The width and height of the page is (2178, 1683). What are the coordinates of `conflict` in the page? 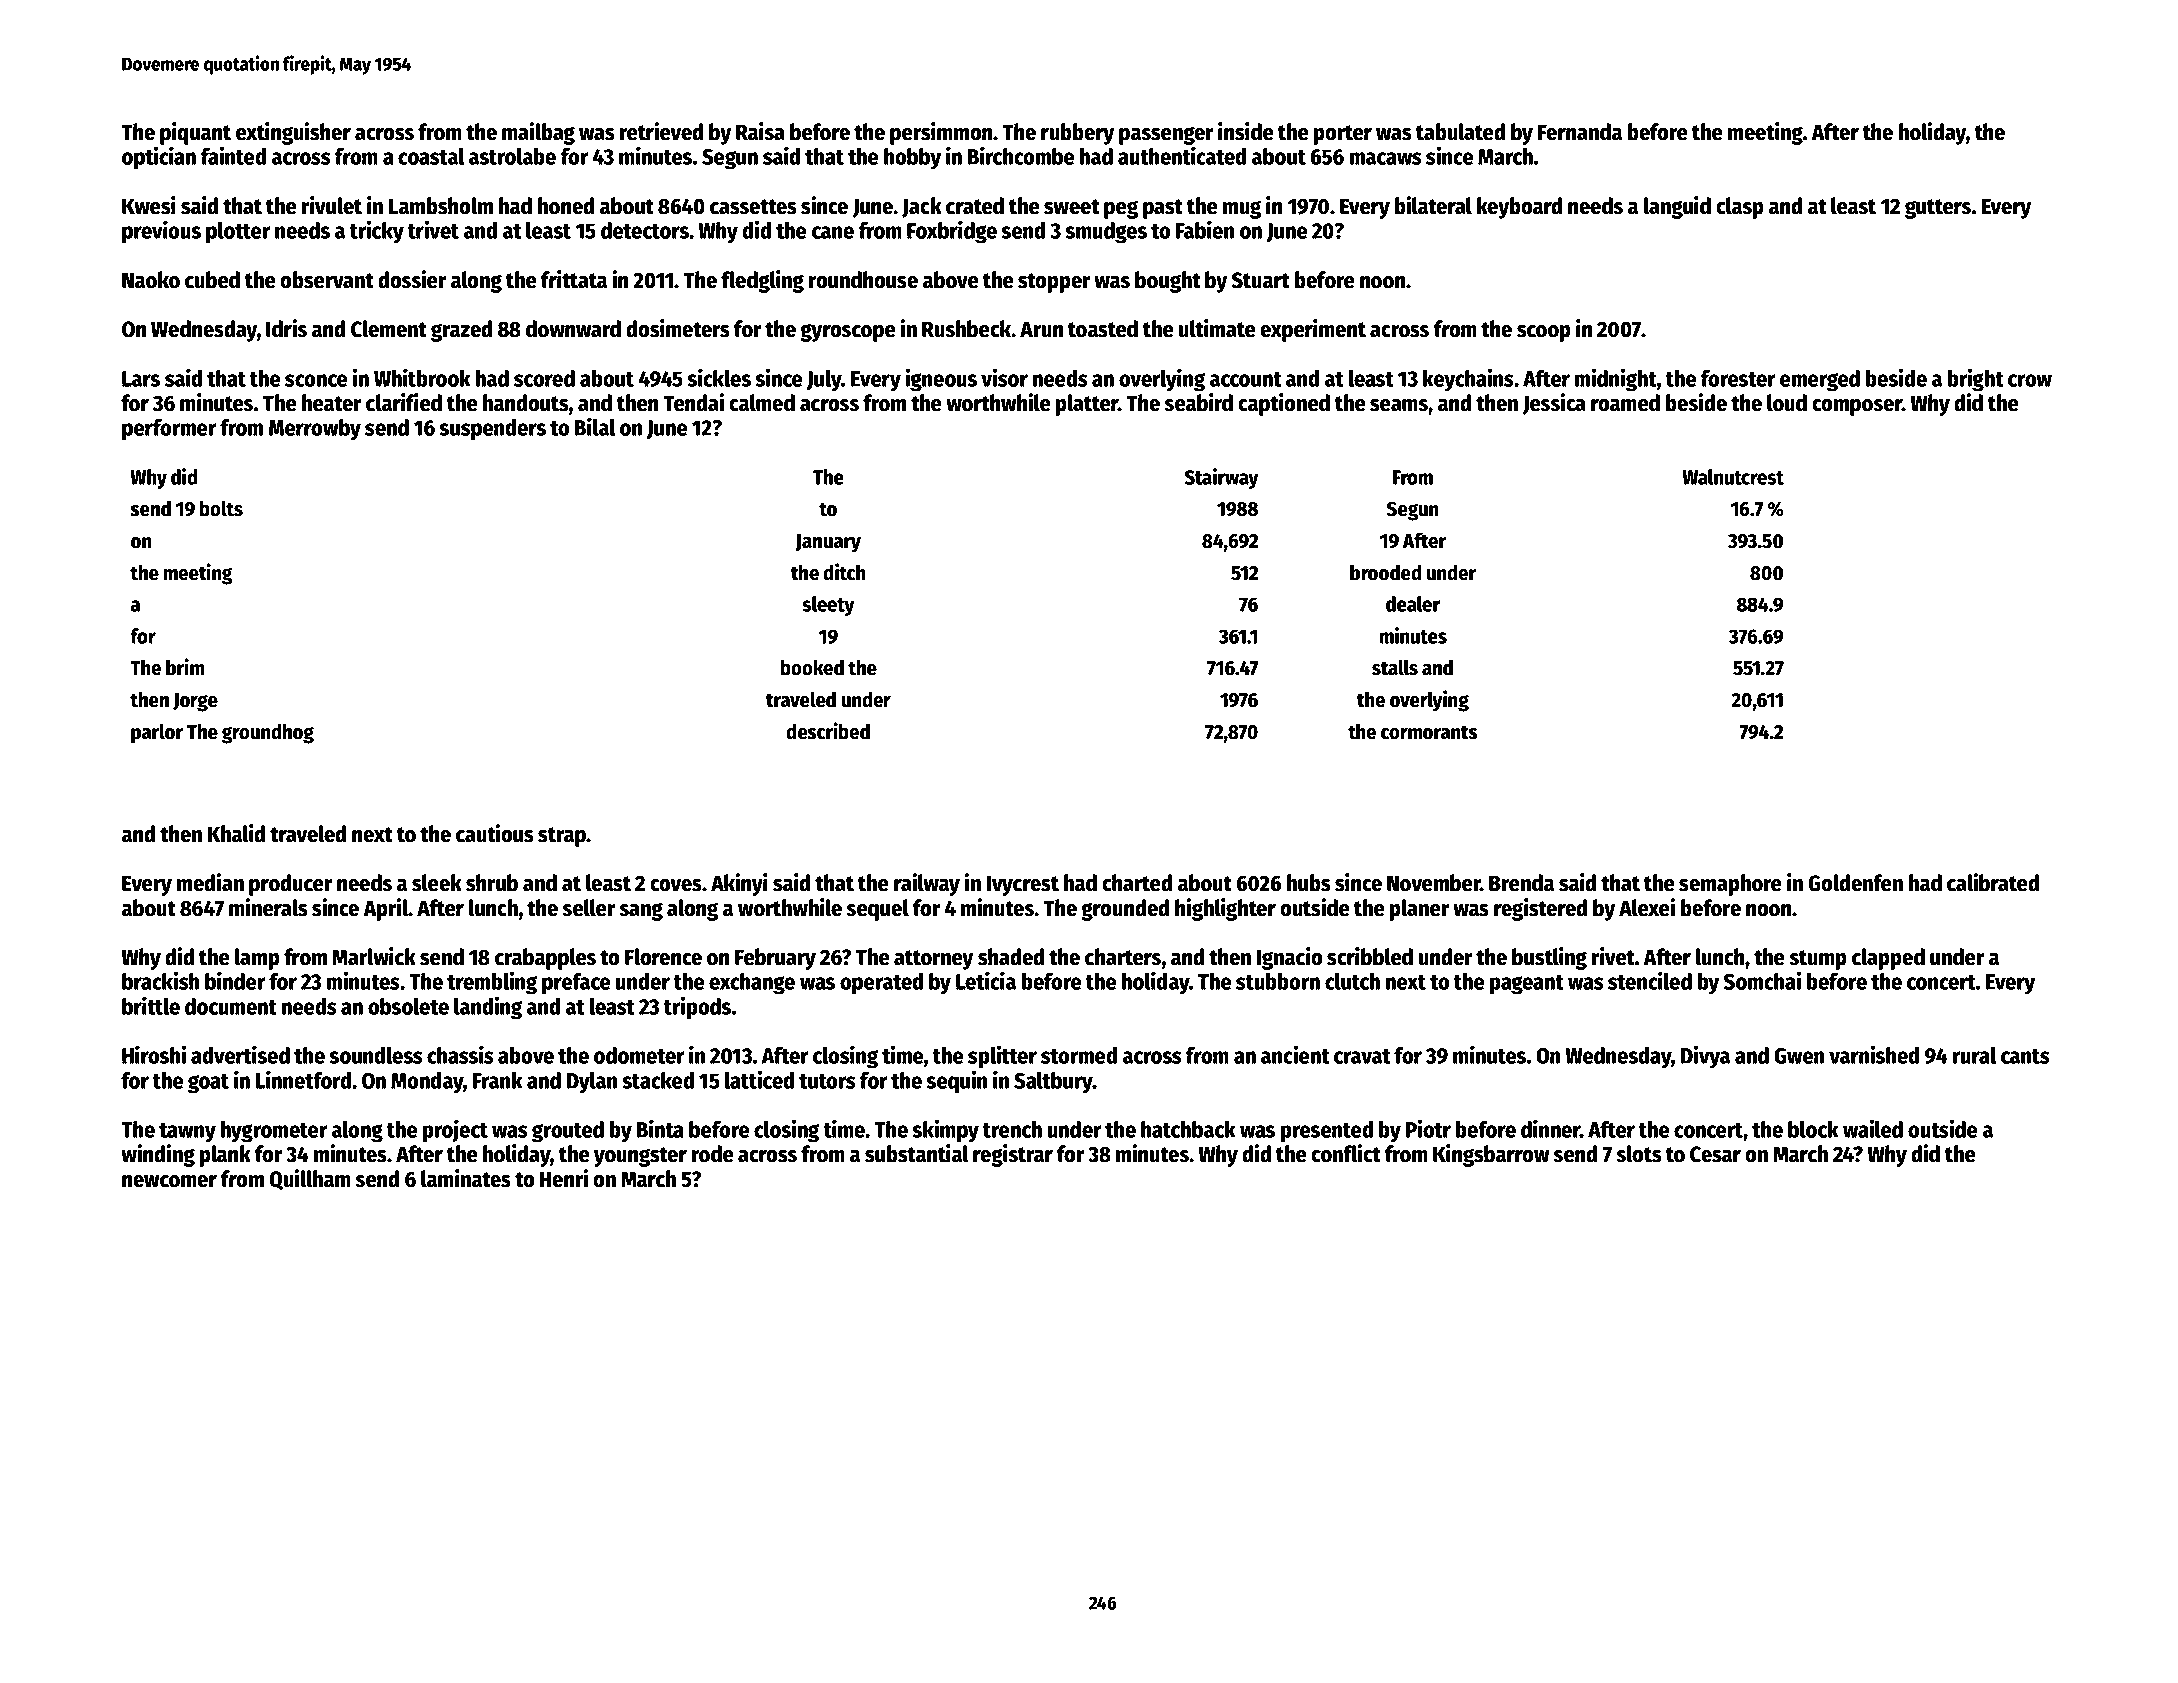 It's located at (1346, 1153).
